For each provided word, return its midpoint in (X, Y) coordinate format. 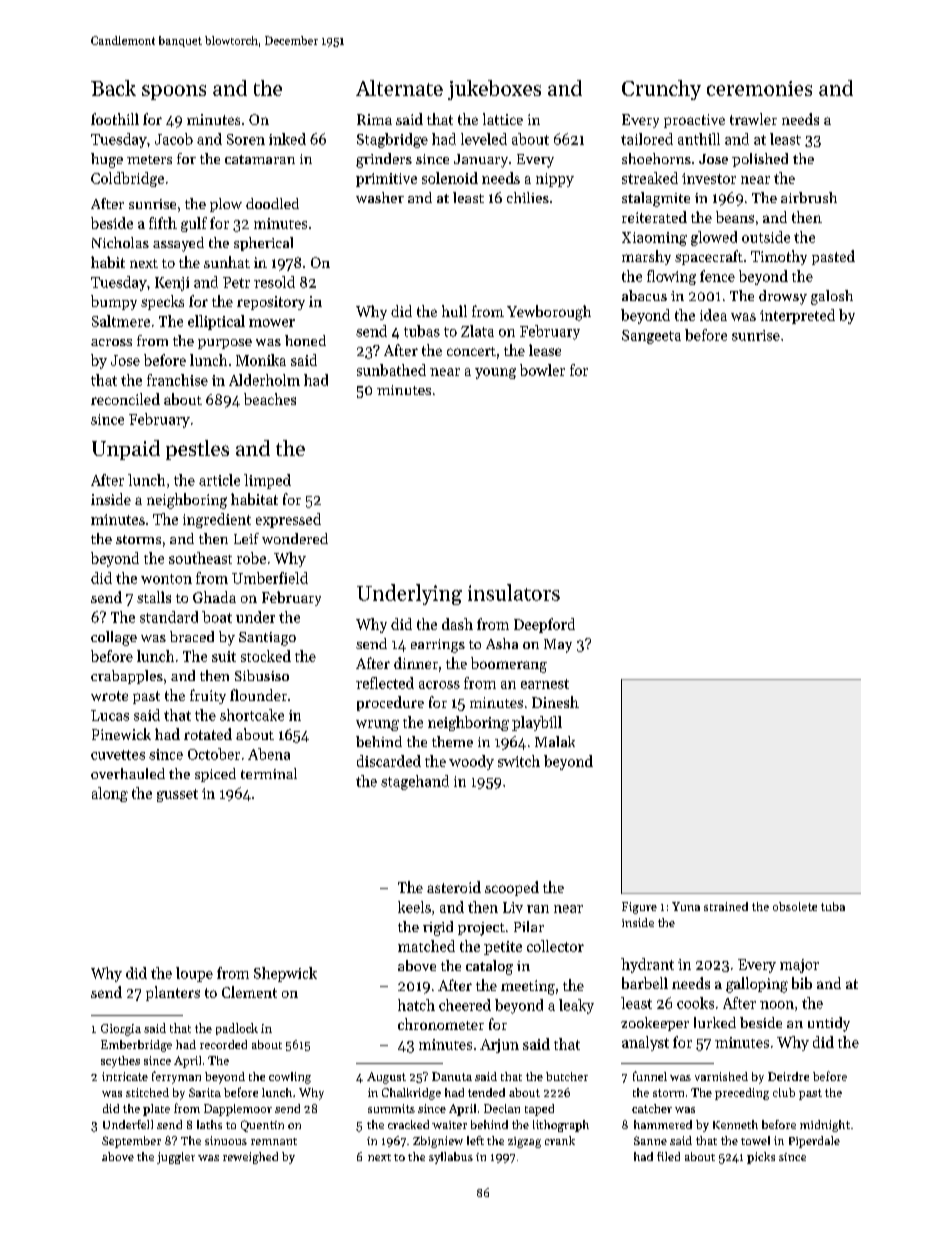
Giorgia (121, 1030)
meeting (528, 987)
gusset (177, 795)
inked (287, 139)
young (495, 373)
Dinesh (555, 702)
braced (192, 636)
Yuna (686, 906)
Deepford (544, 625)
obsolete (795, 906)
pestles (197, 450)
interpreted (797, 316)
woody (471, 762)
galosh (832, 297)
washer (380, 197)
